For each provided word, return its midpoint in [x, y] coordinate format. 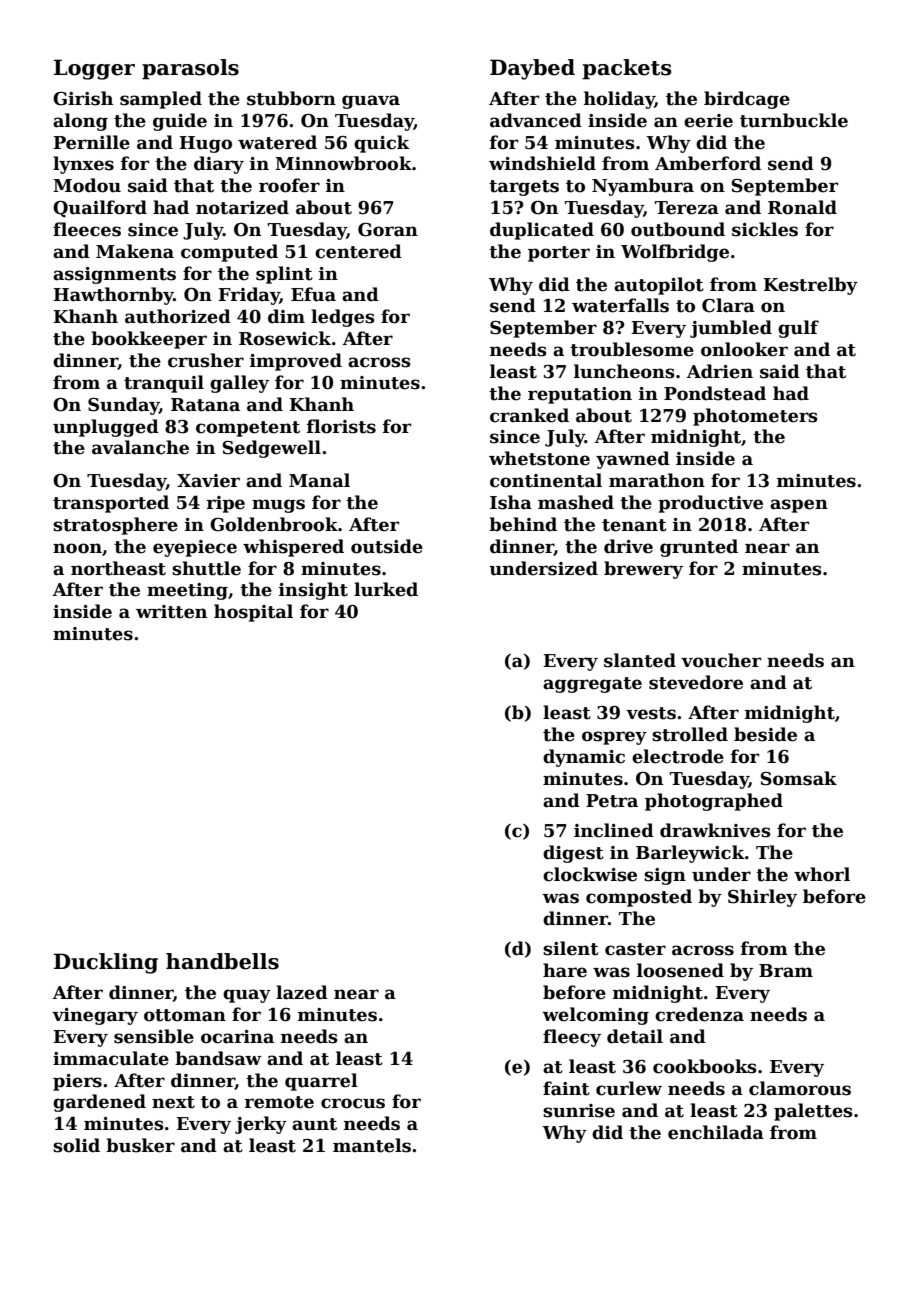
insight [313, 591]
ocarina [237, 1037]
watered [277, 142]
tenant [634, 525]
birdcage [747, 100]
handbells [222, 961]
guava [371, 102]
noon [77, 548]
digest [573, 854]
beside [765, 734]
